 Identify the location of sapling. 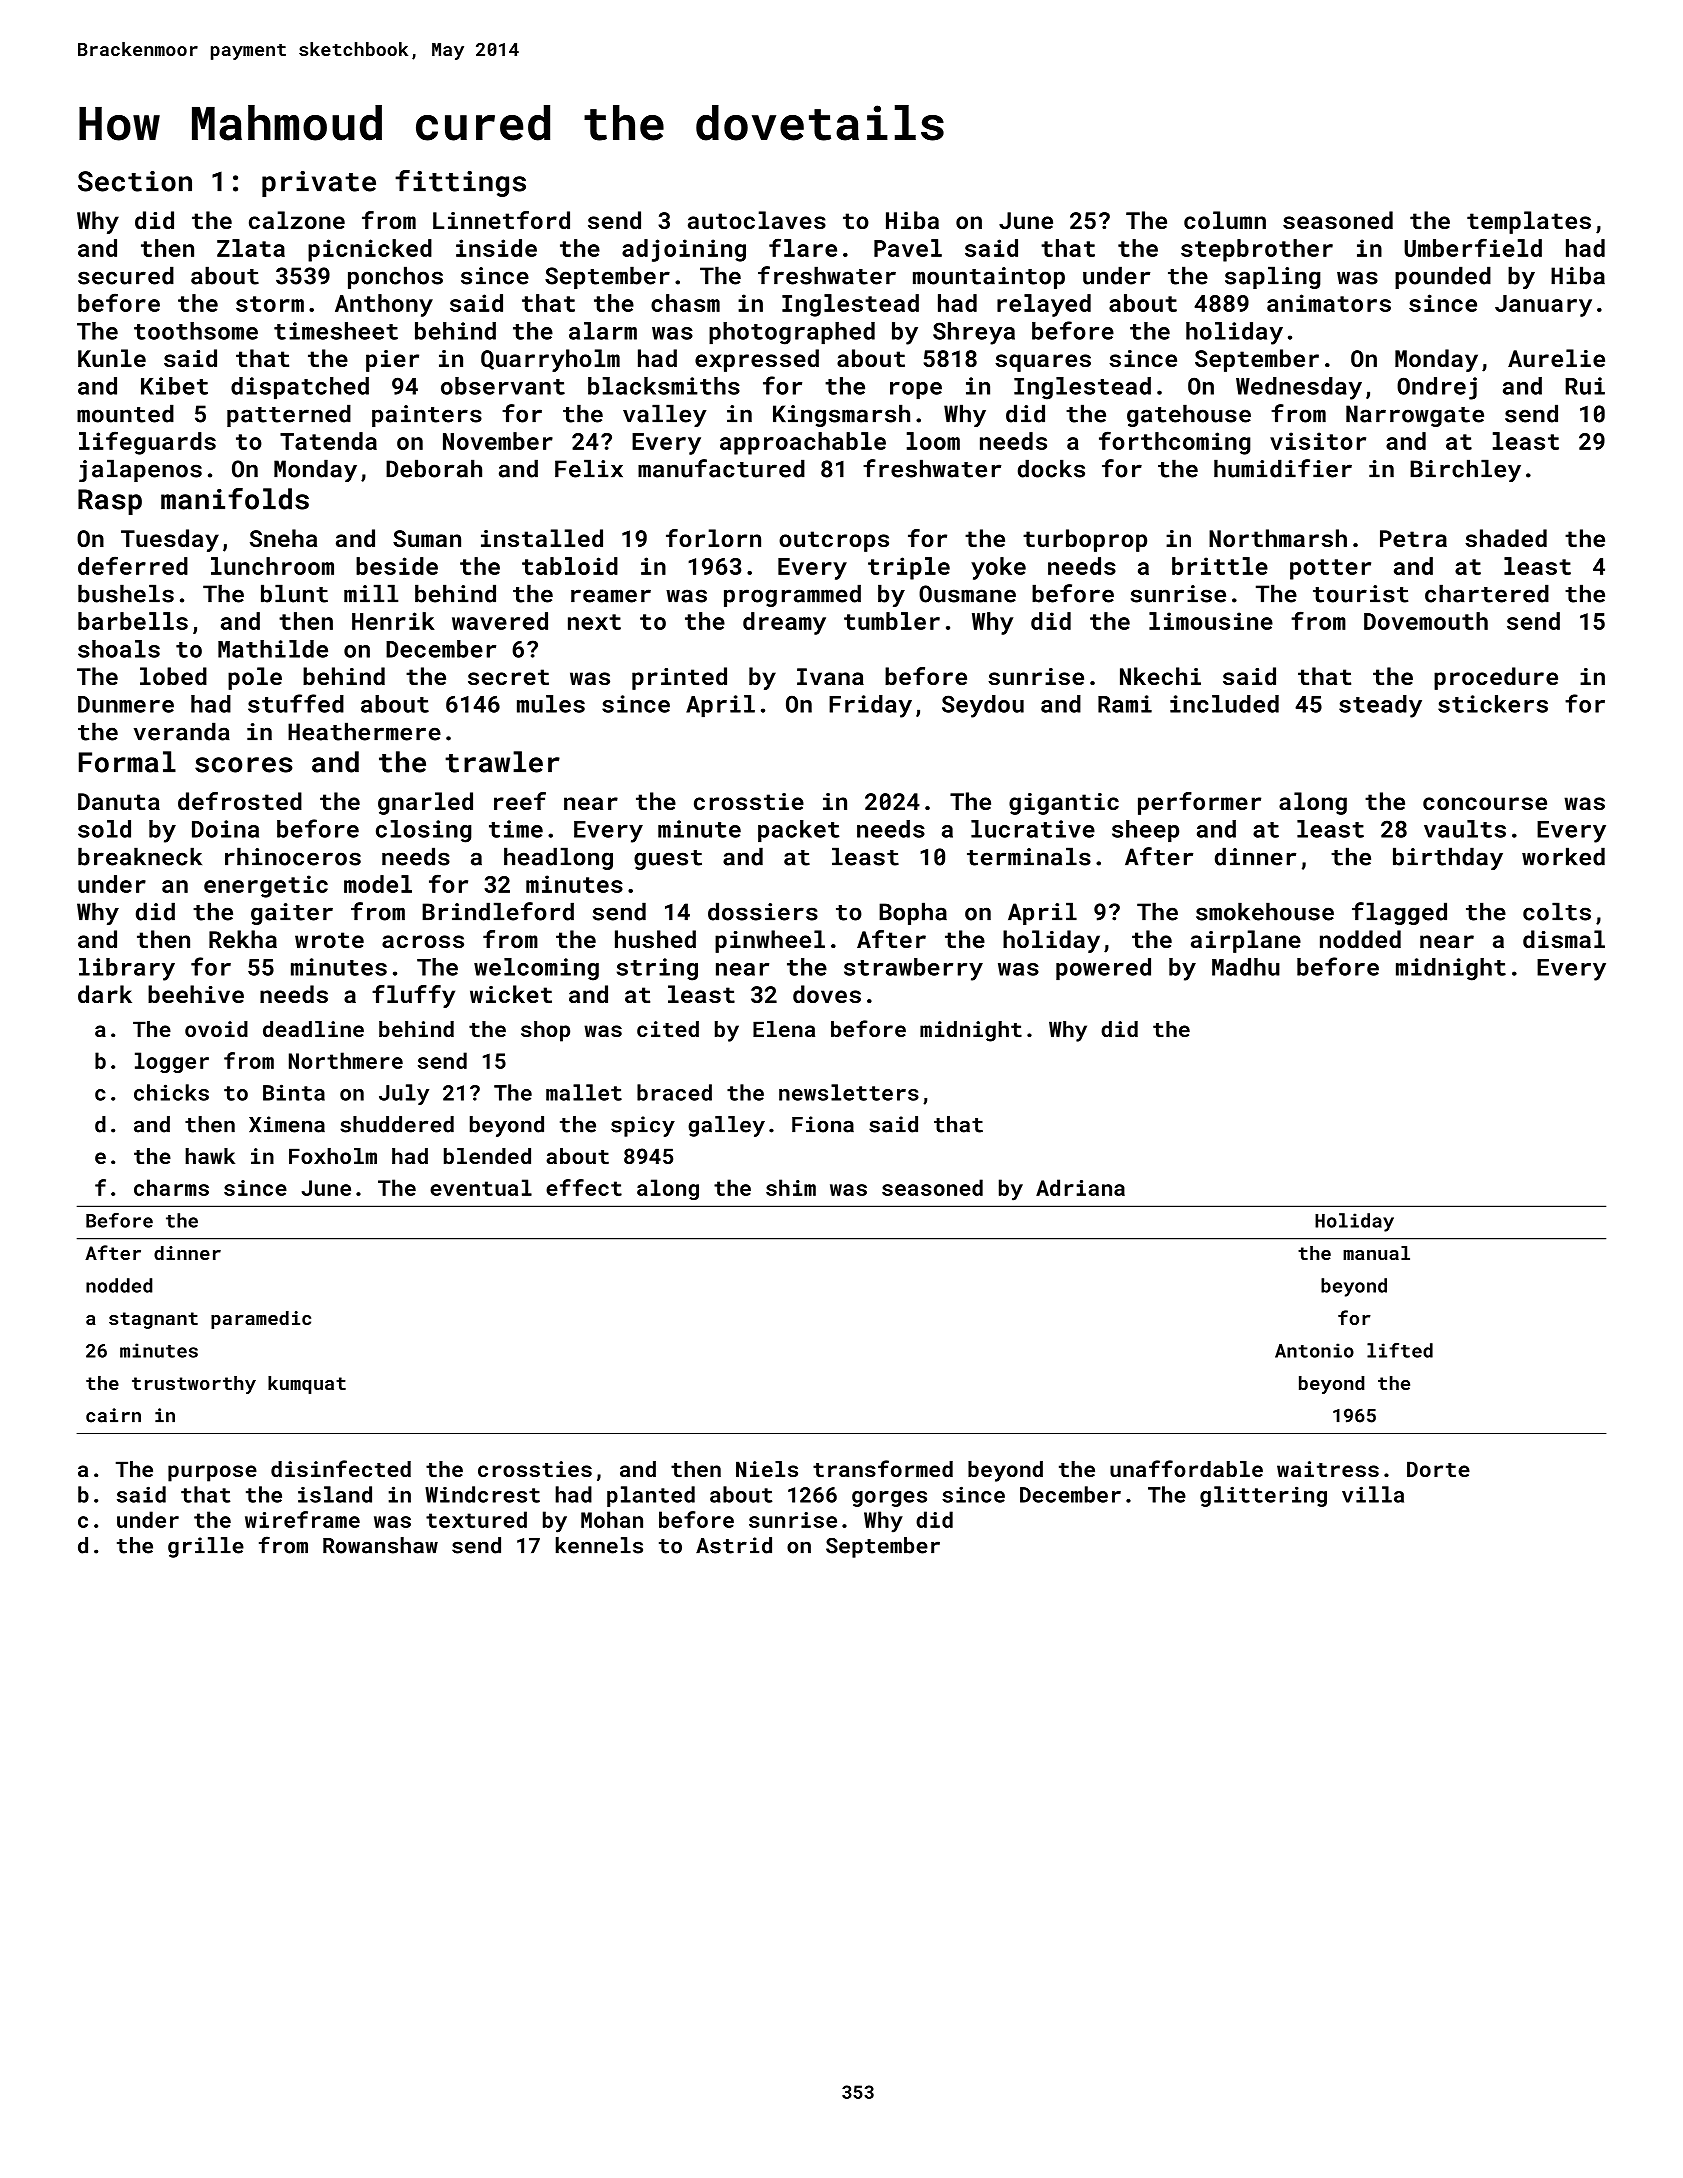
(1272, 277).
